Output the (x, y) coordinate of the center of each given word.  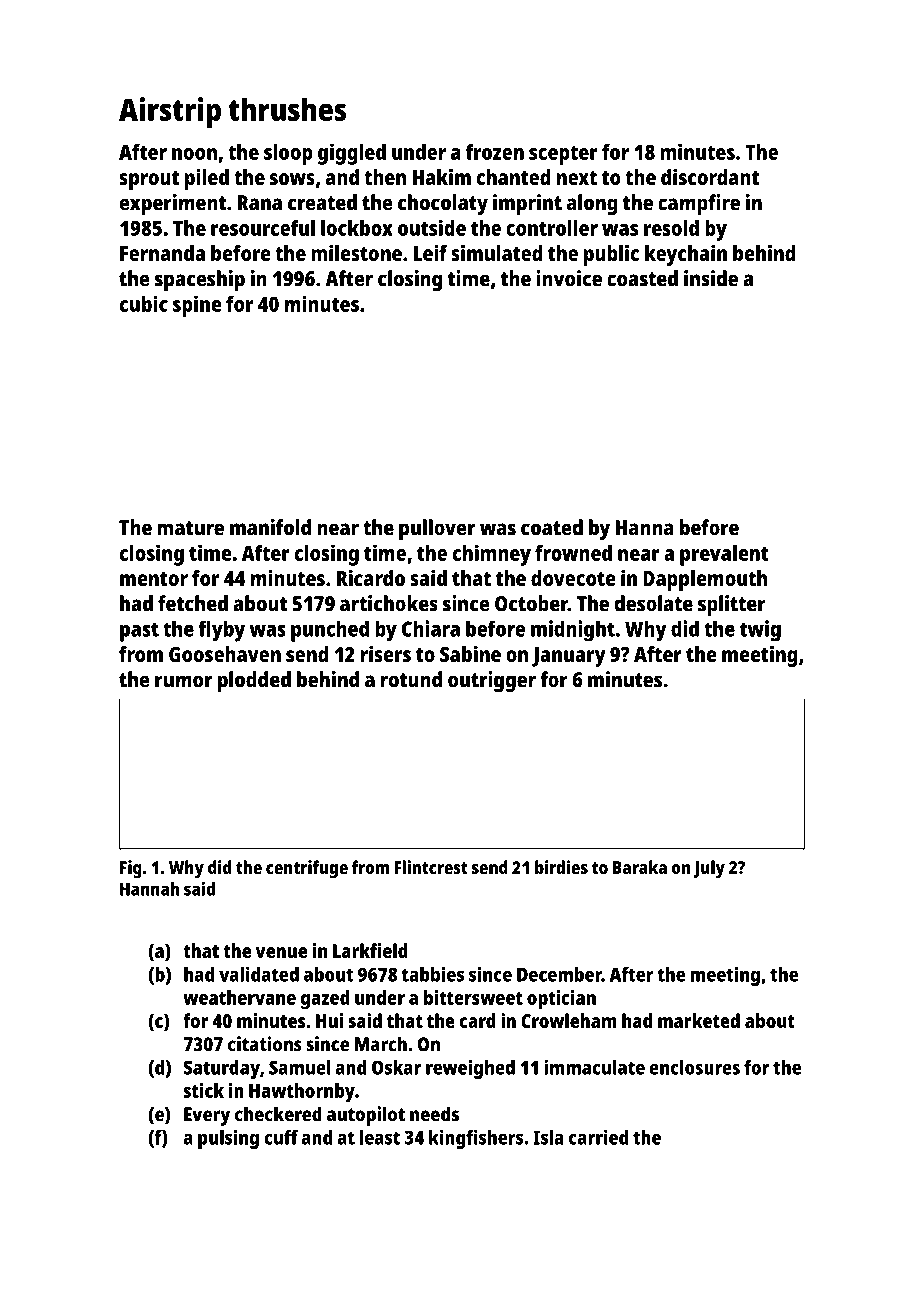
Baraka (640, 867)
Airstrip (170, 112)
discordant (710, 177)
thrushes (287, 109)
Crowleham (569, 1020)
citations (265, 1044)
